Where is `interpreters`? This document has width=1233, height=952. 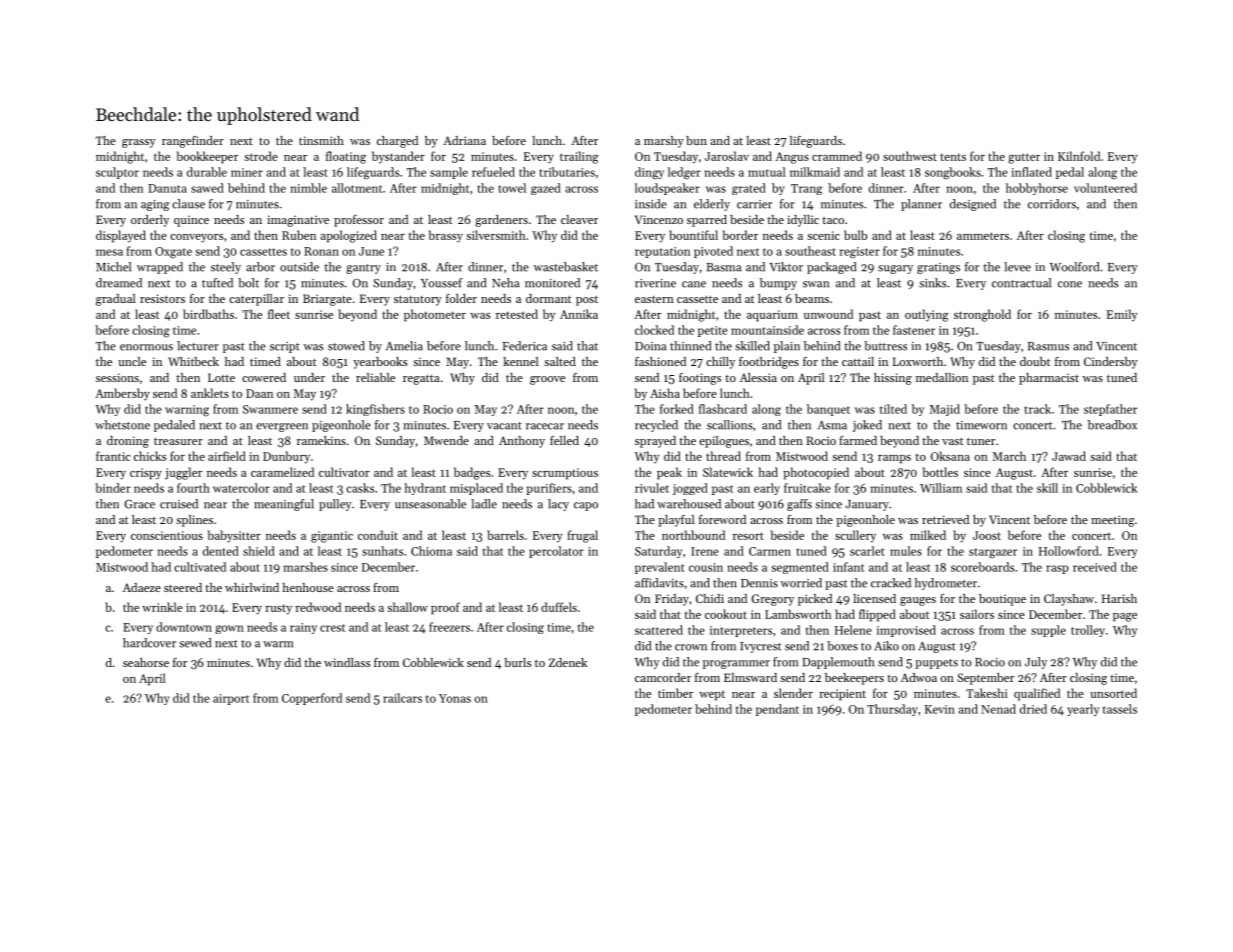 interpreters is located at coordinates (741, 631).
